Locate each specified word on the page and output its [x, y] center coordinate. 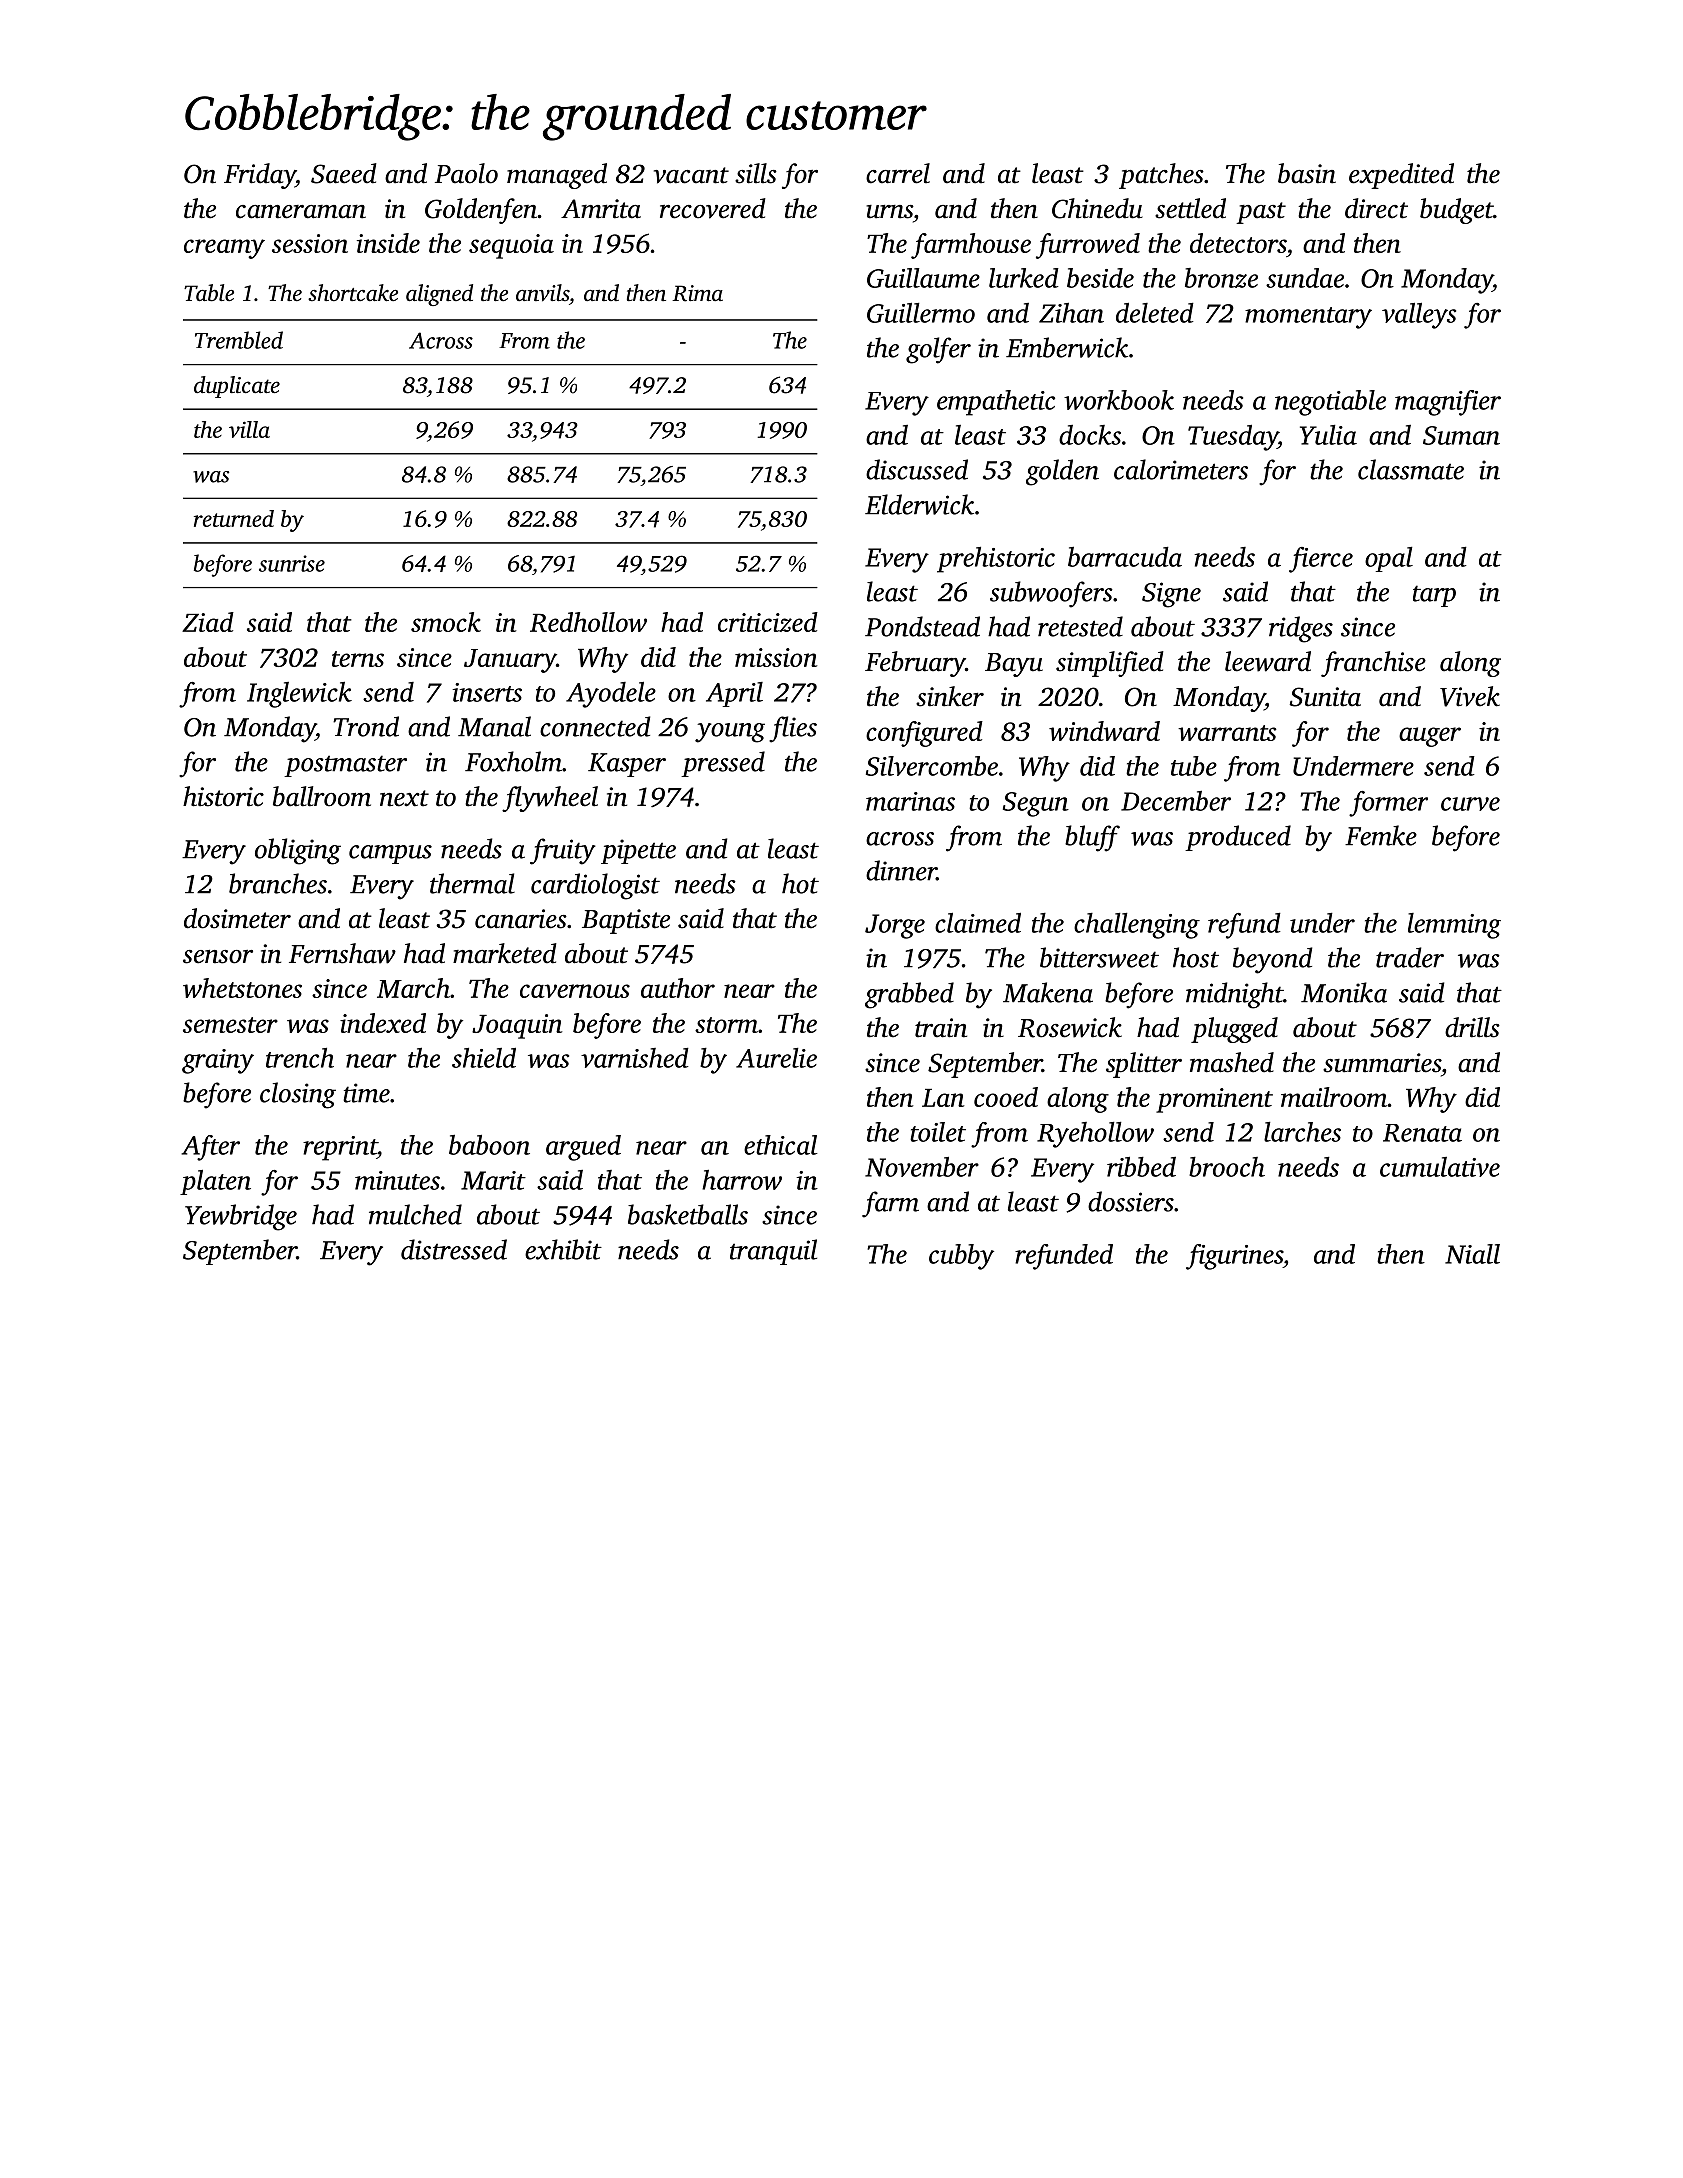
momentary [1308, 318]
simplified [1110, 664]
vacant [691, 175]
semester [230, 1025]
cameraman [301, 212]
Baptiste [626, 921]
